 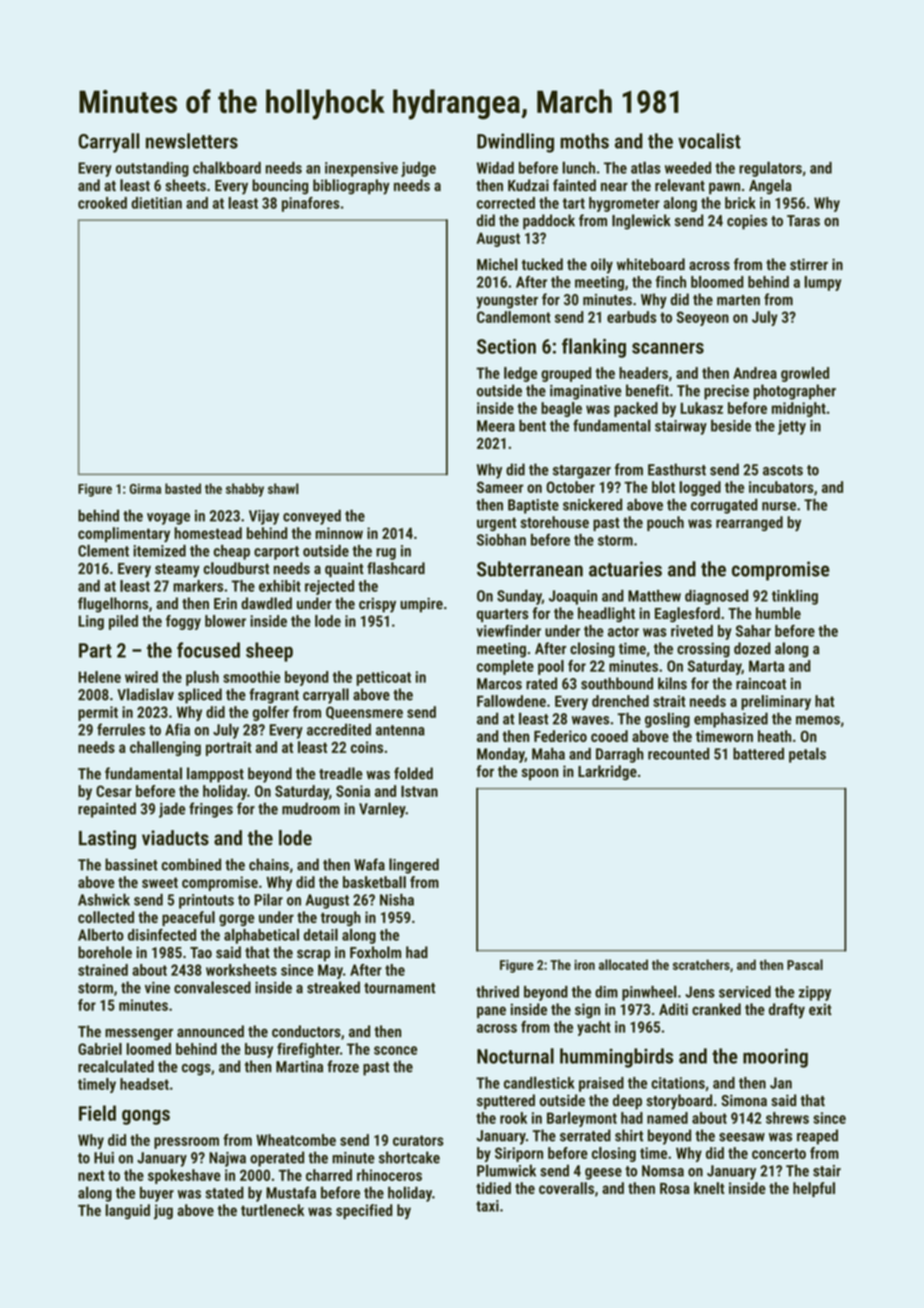 What do you see at coordinates (497, 264) in the screenshot?
I see `Michel` at bounding box center [497, 264].
